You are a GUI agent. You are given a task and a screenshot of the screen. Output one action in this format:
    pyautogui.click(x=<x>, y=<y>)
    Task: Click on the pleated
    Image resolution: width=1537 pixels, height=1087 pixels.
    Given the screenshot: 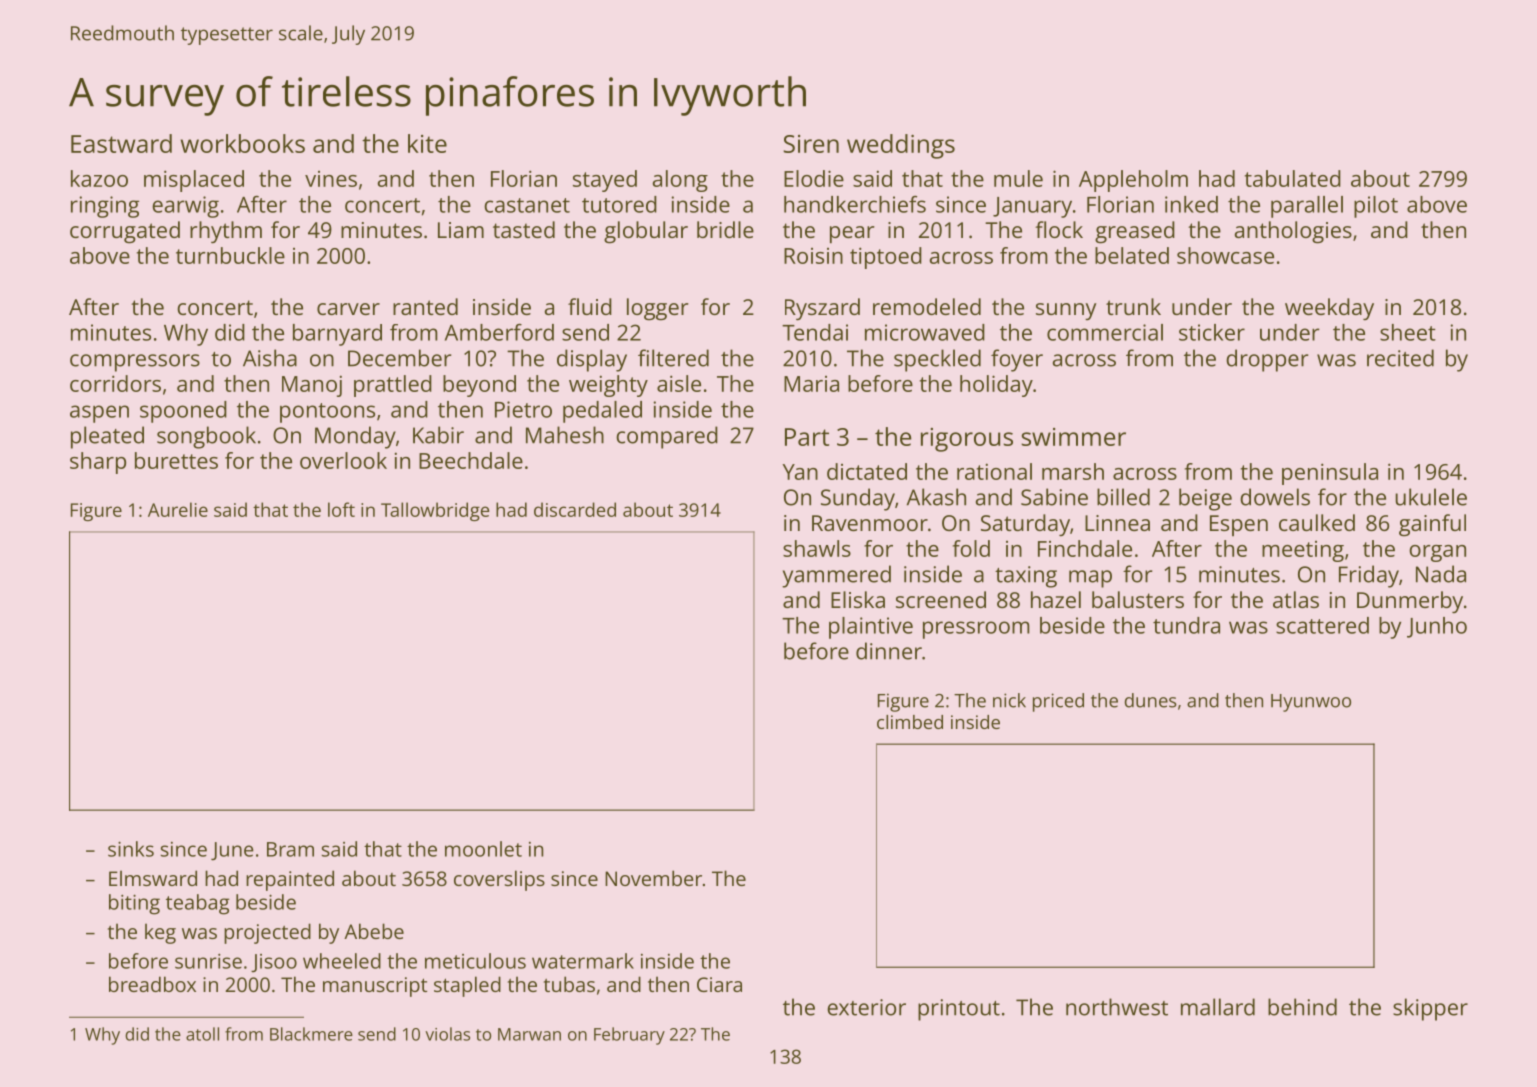 What is the action you would take?
    pyautogui.click(x=107, y=437)
